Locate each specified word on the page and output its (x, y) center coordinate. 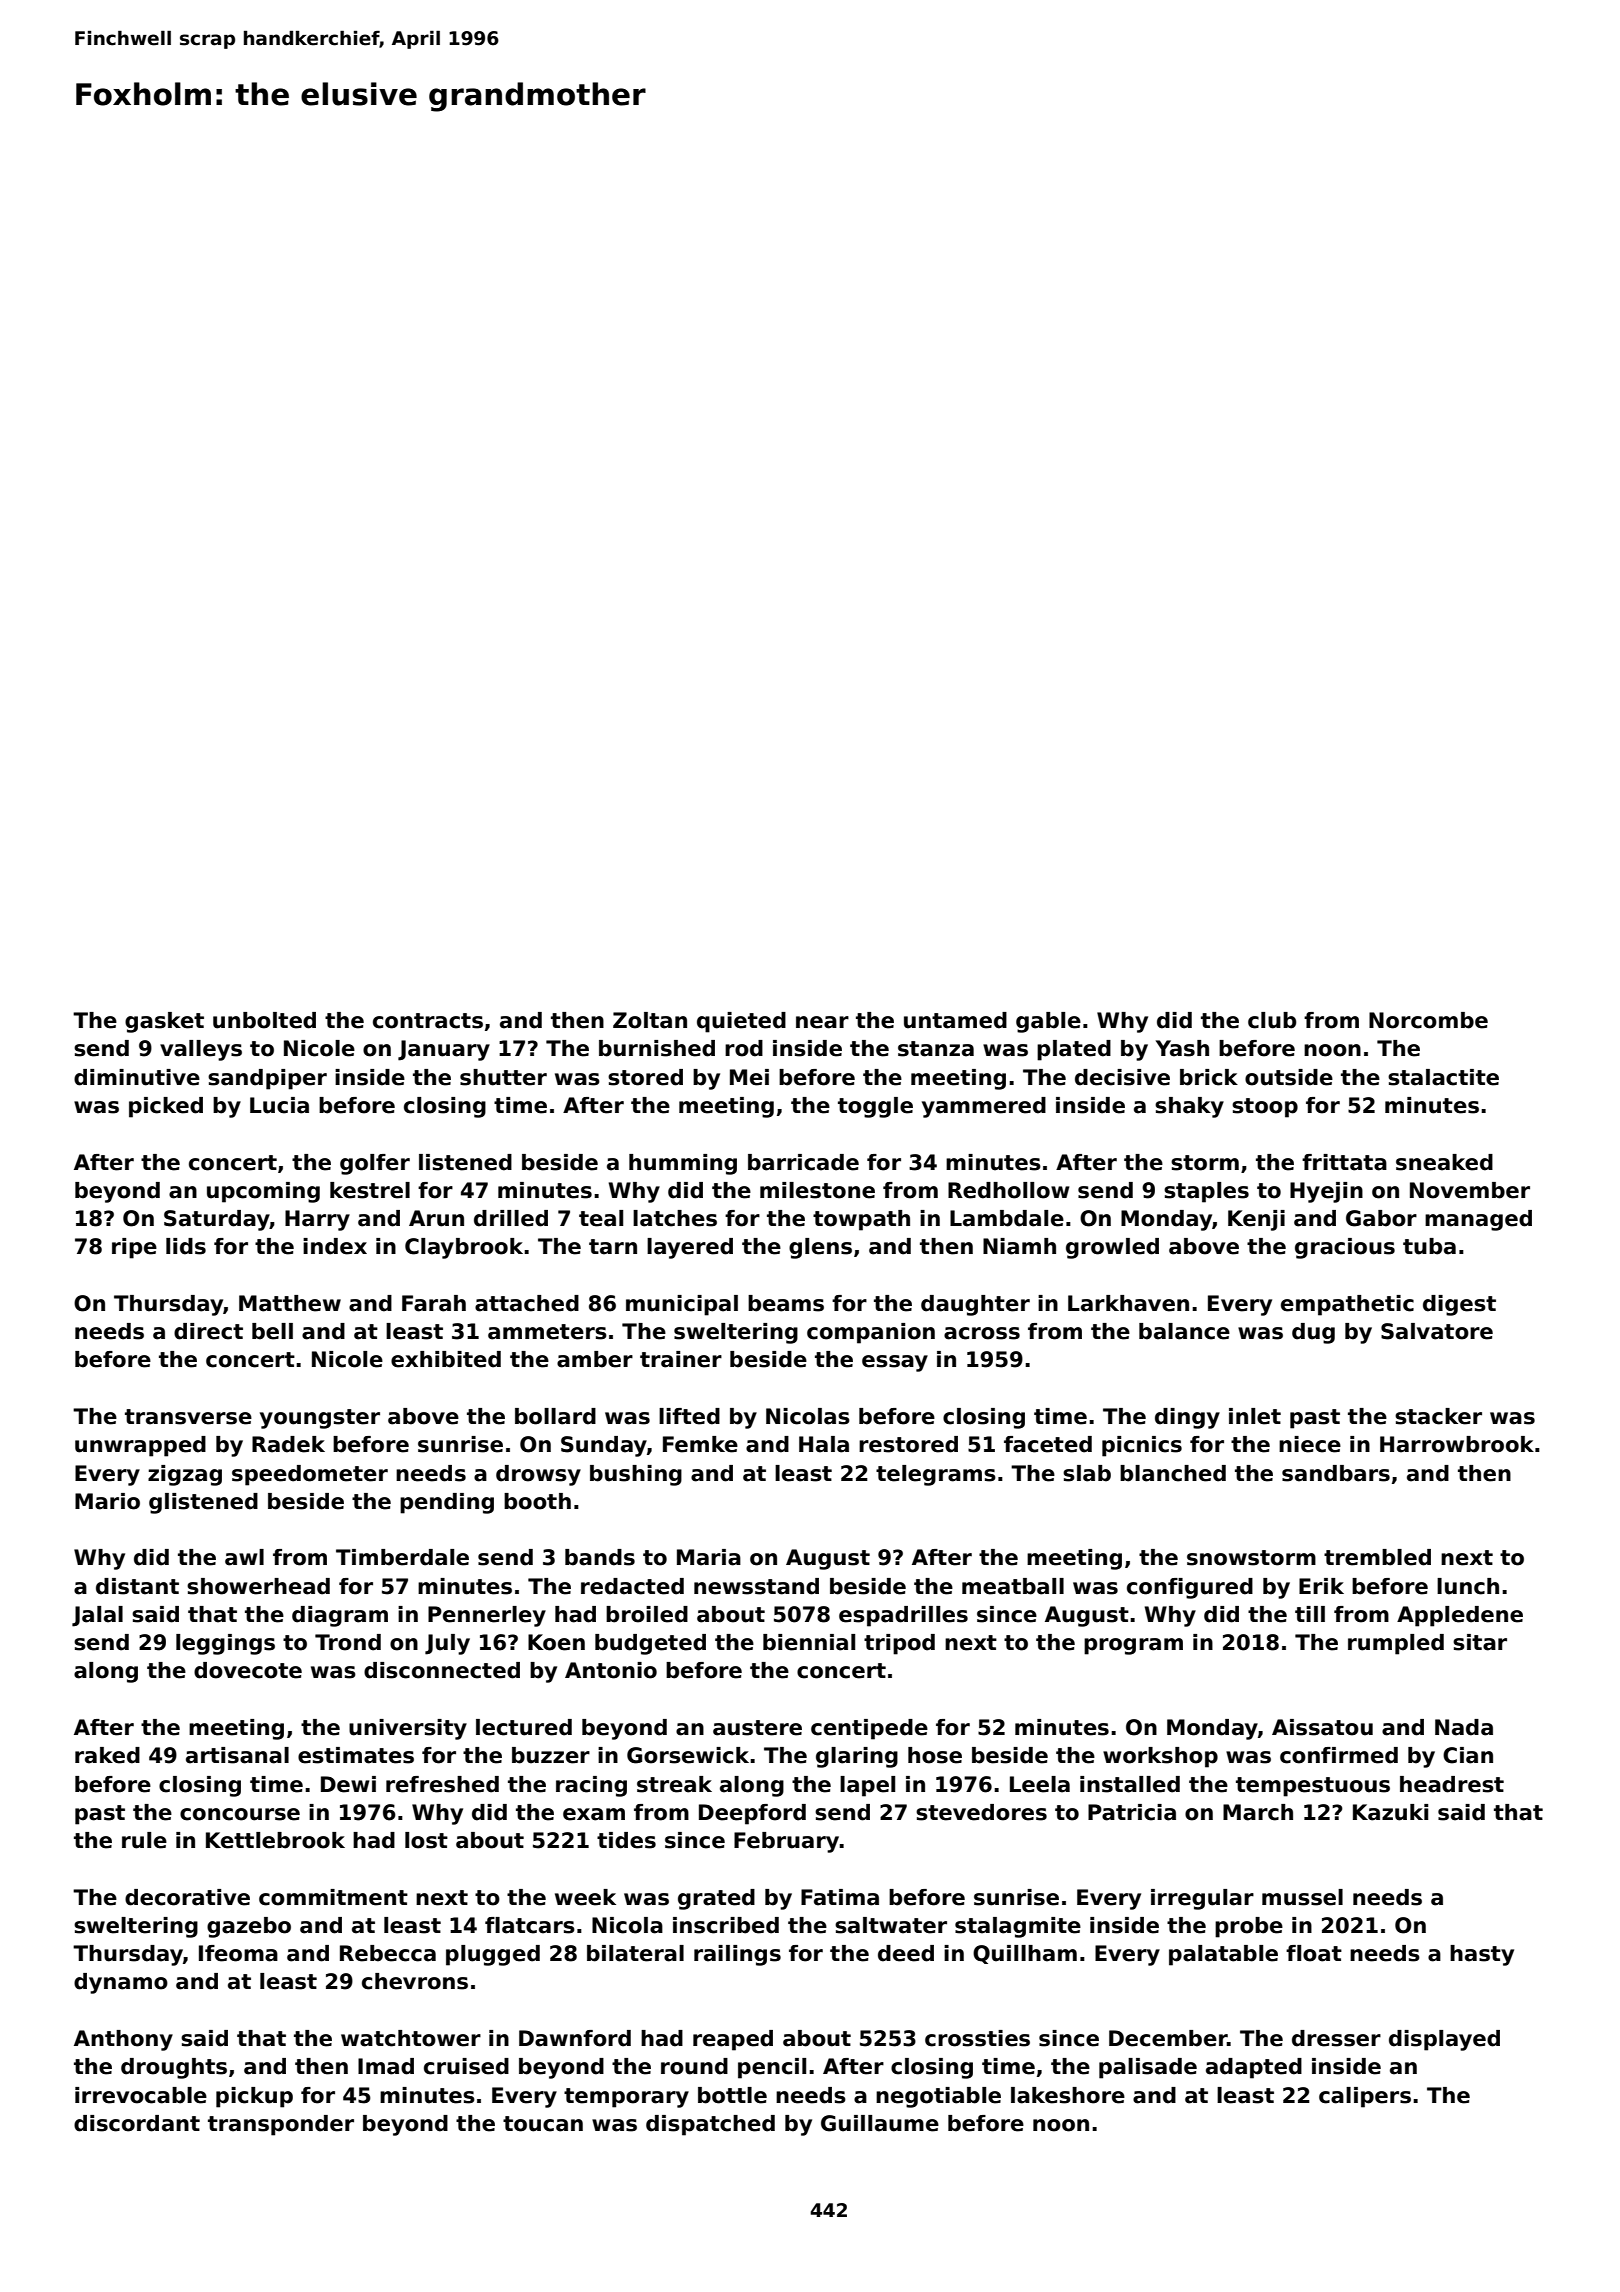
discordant (137, 2123)
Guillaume (880, 2123)
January (444, 1050)
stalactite (1443, 1077)
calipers (1365, 2097)
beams (786, 1303)
